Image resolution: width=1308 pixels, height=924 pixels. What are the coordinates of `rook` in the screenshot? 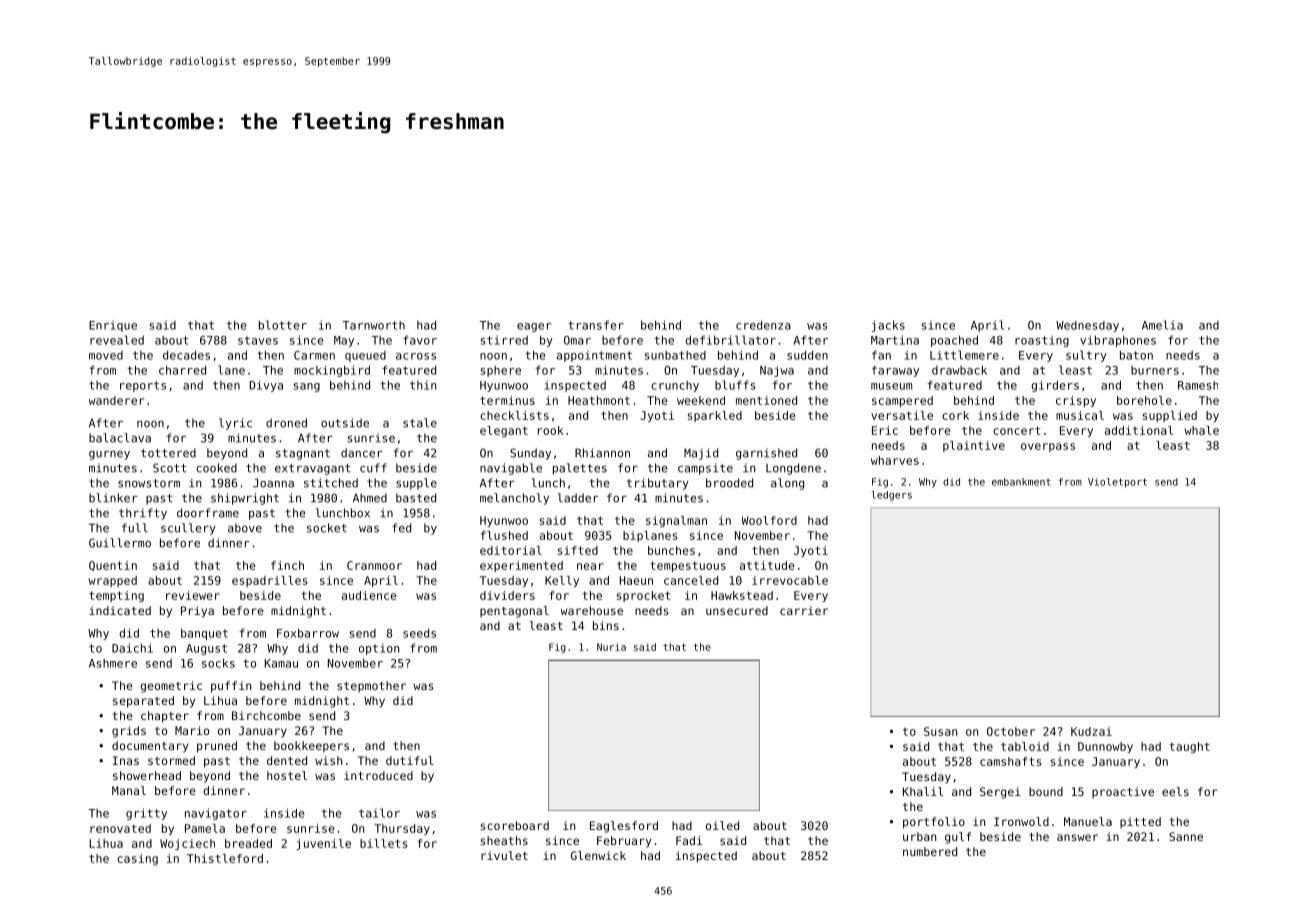 It's located at (550, 430).
